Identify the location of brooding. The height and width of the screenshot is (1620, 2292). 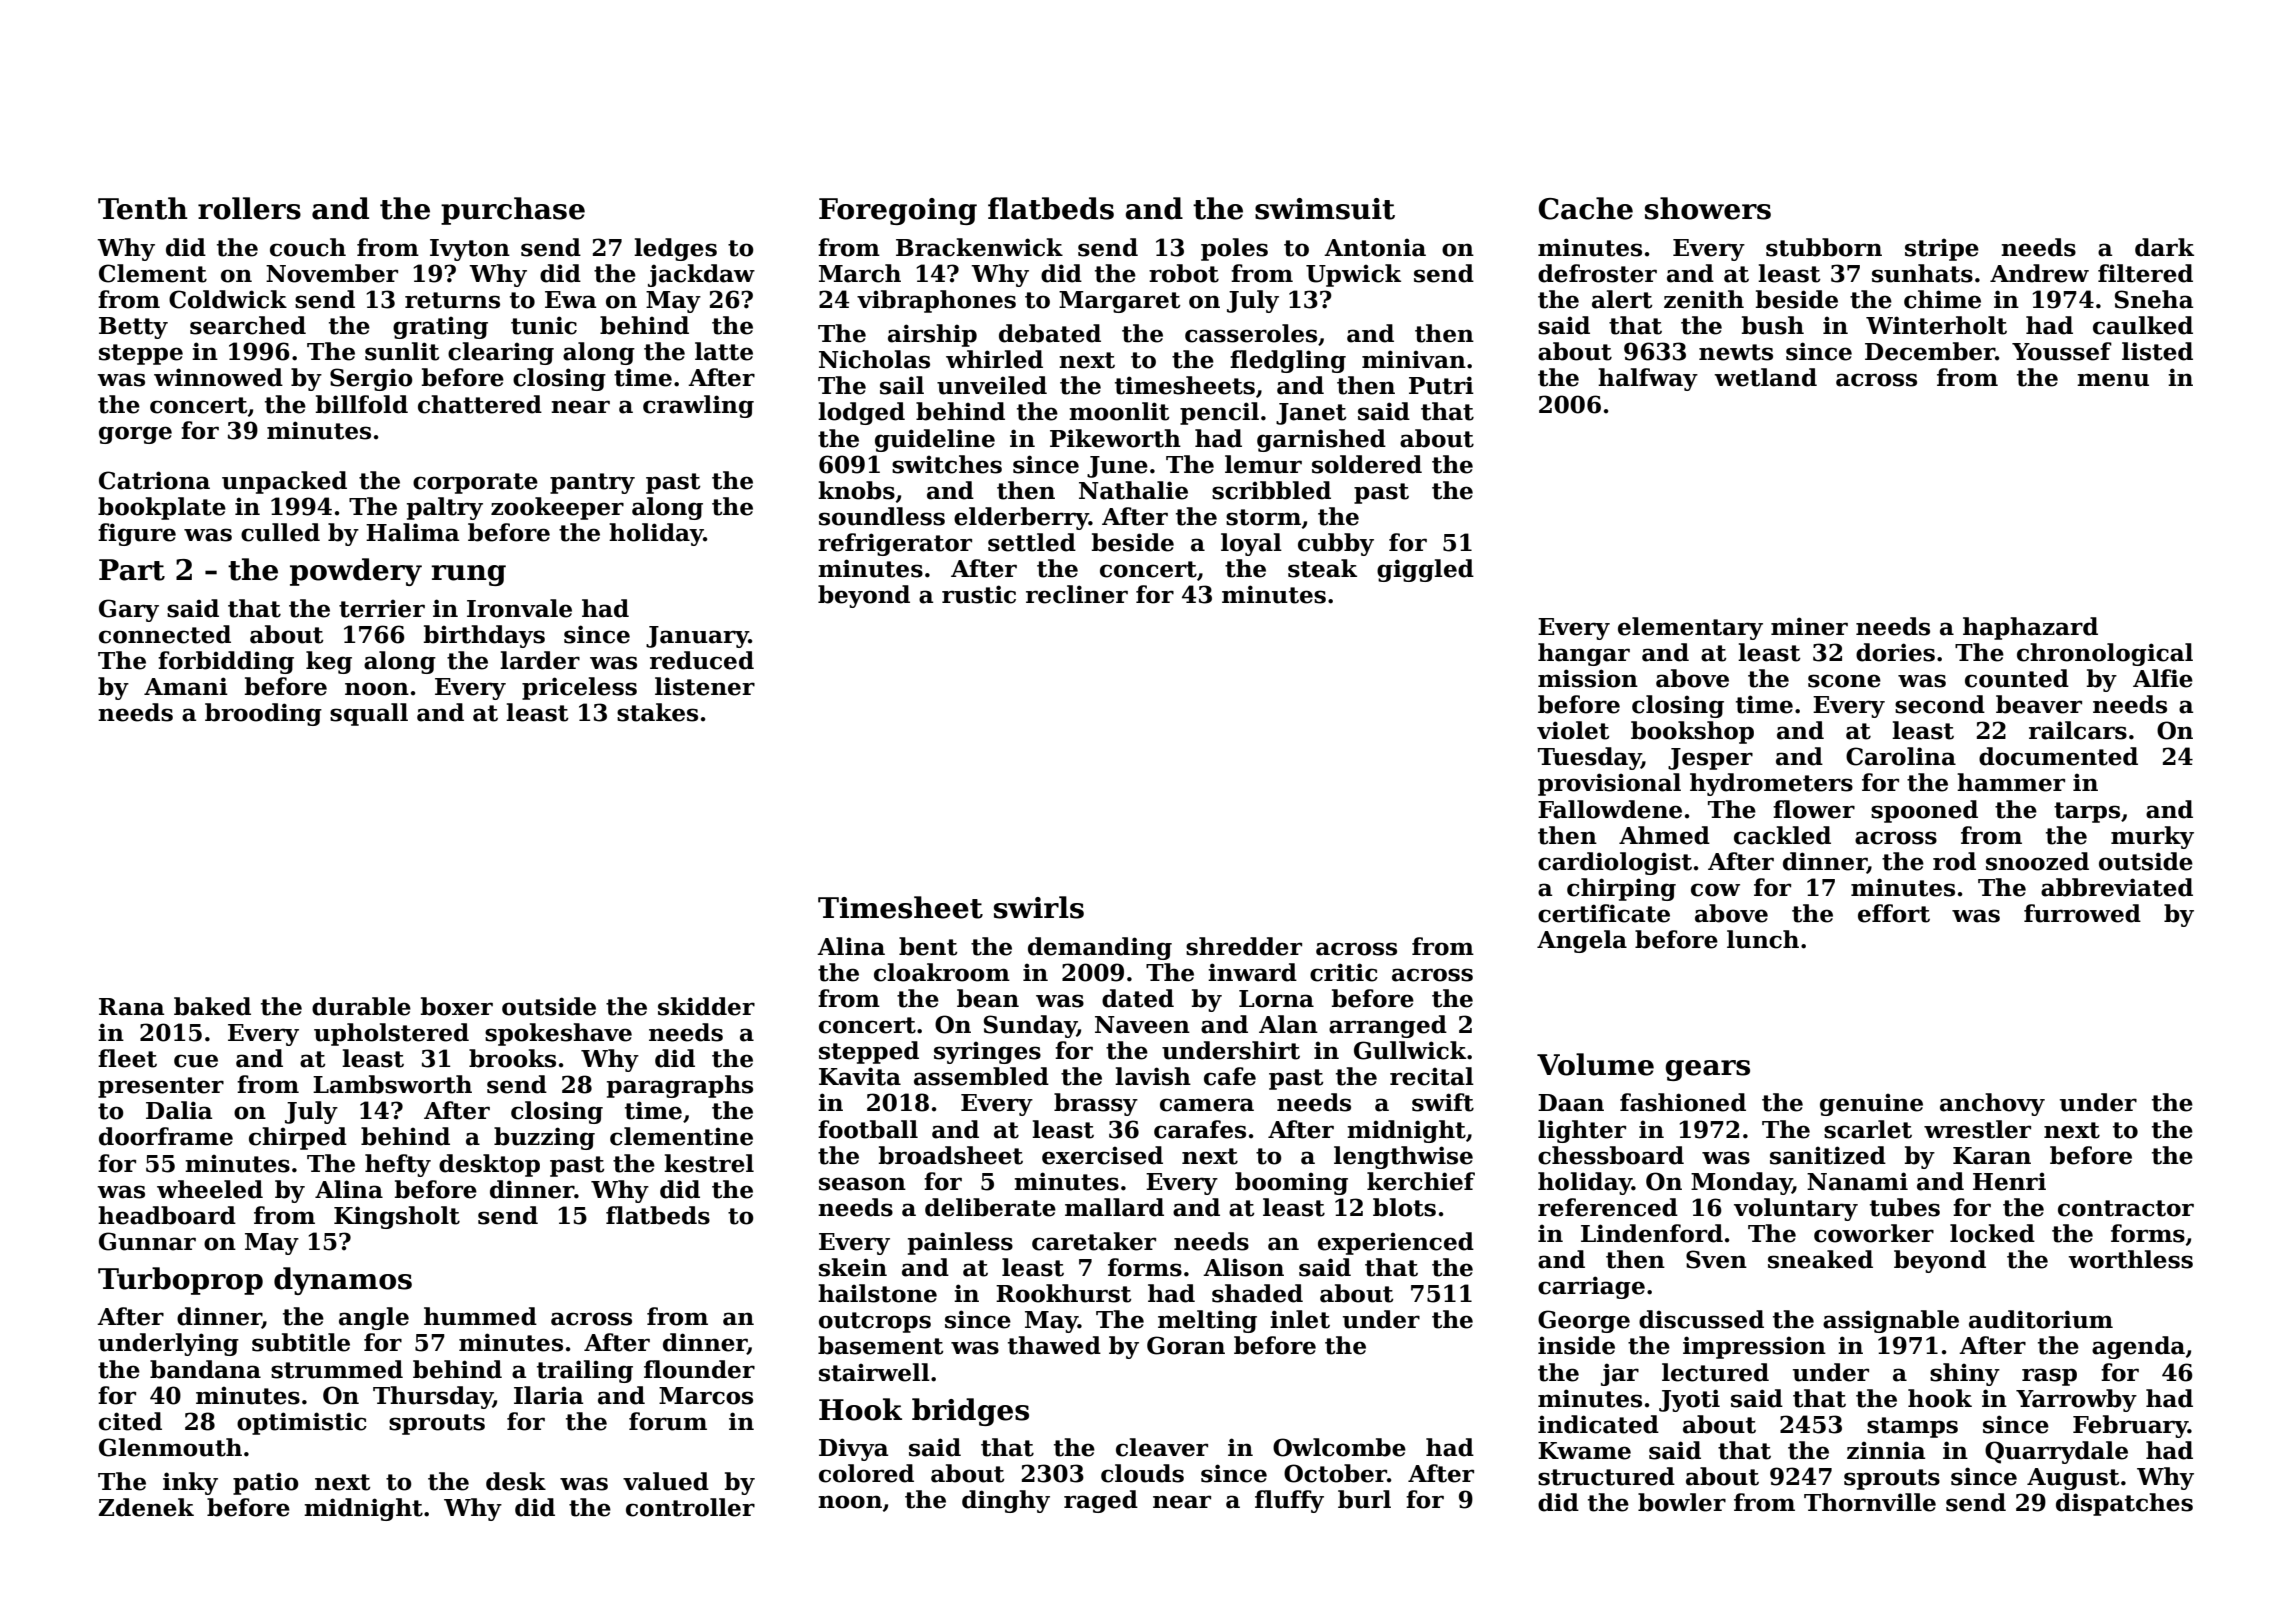
(263, 714).
